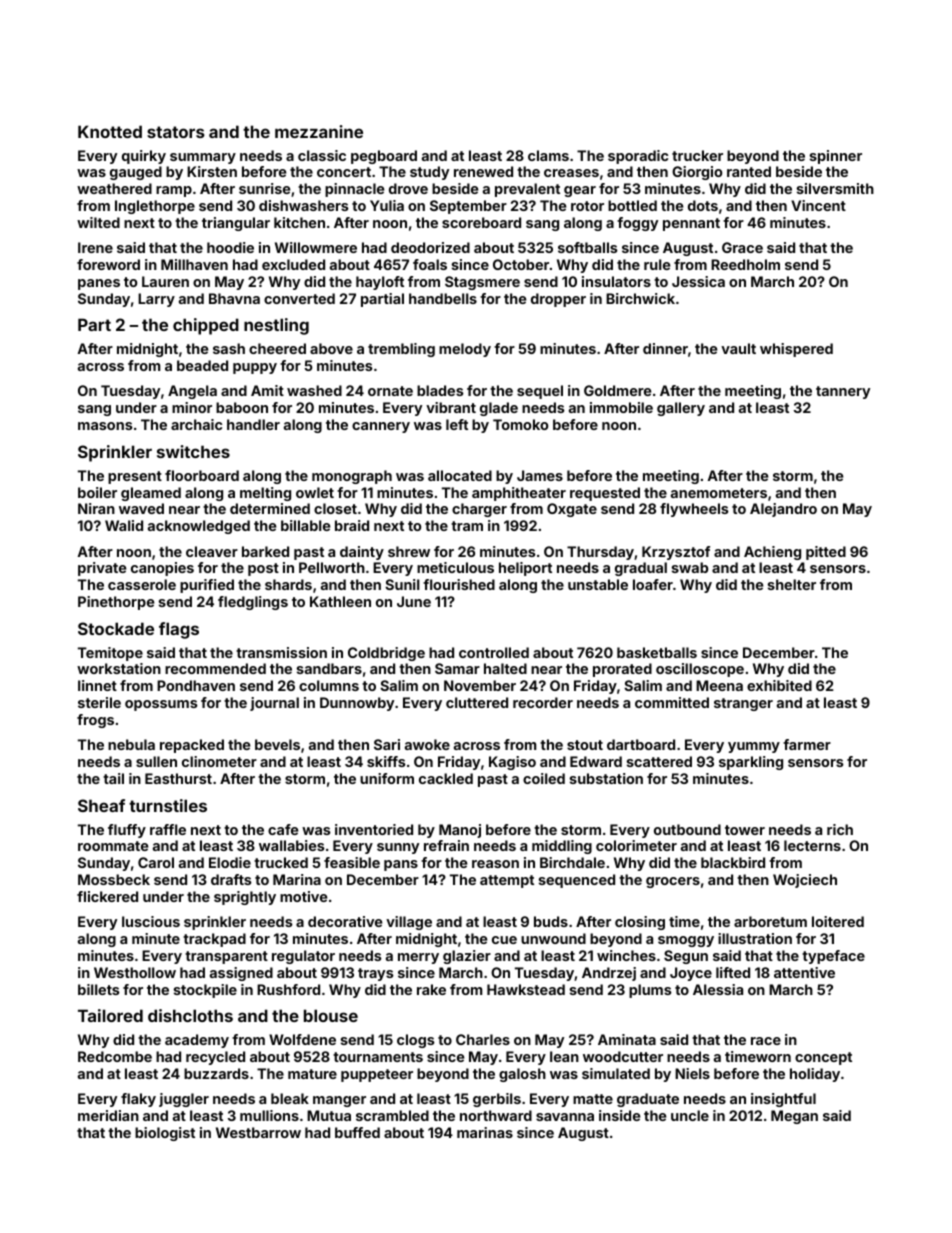 The image size is (952, 1233). I want to click on Sheaf, so click(101, 805).
